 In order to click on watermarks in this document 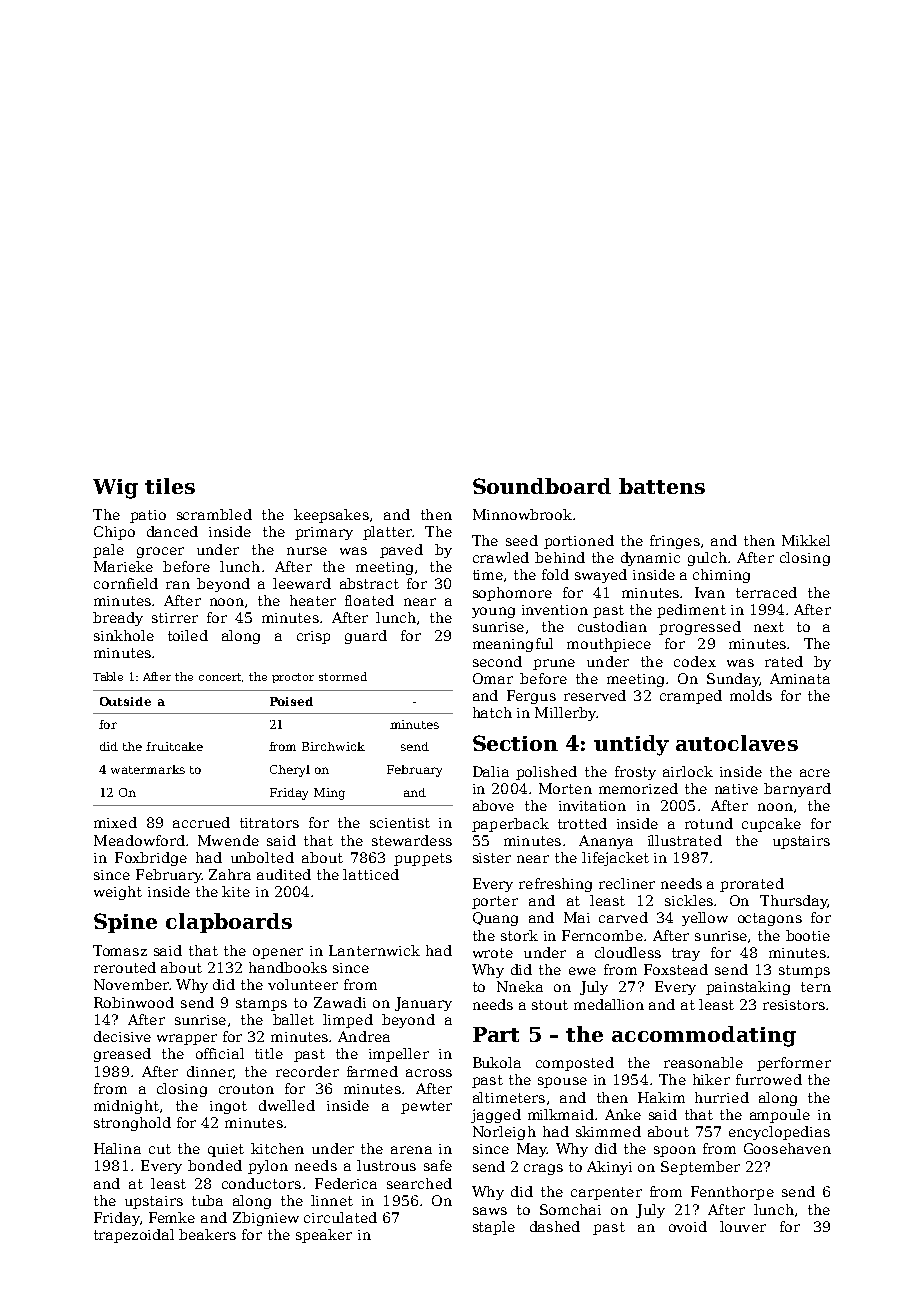, I will do `click(148, 769)`.
